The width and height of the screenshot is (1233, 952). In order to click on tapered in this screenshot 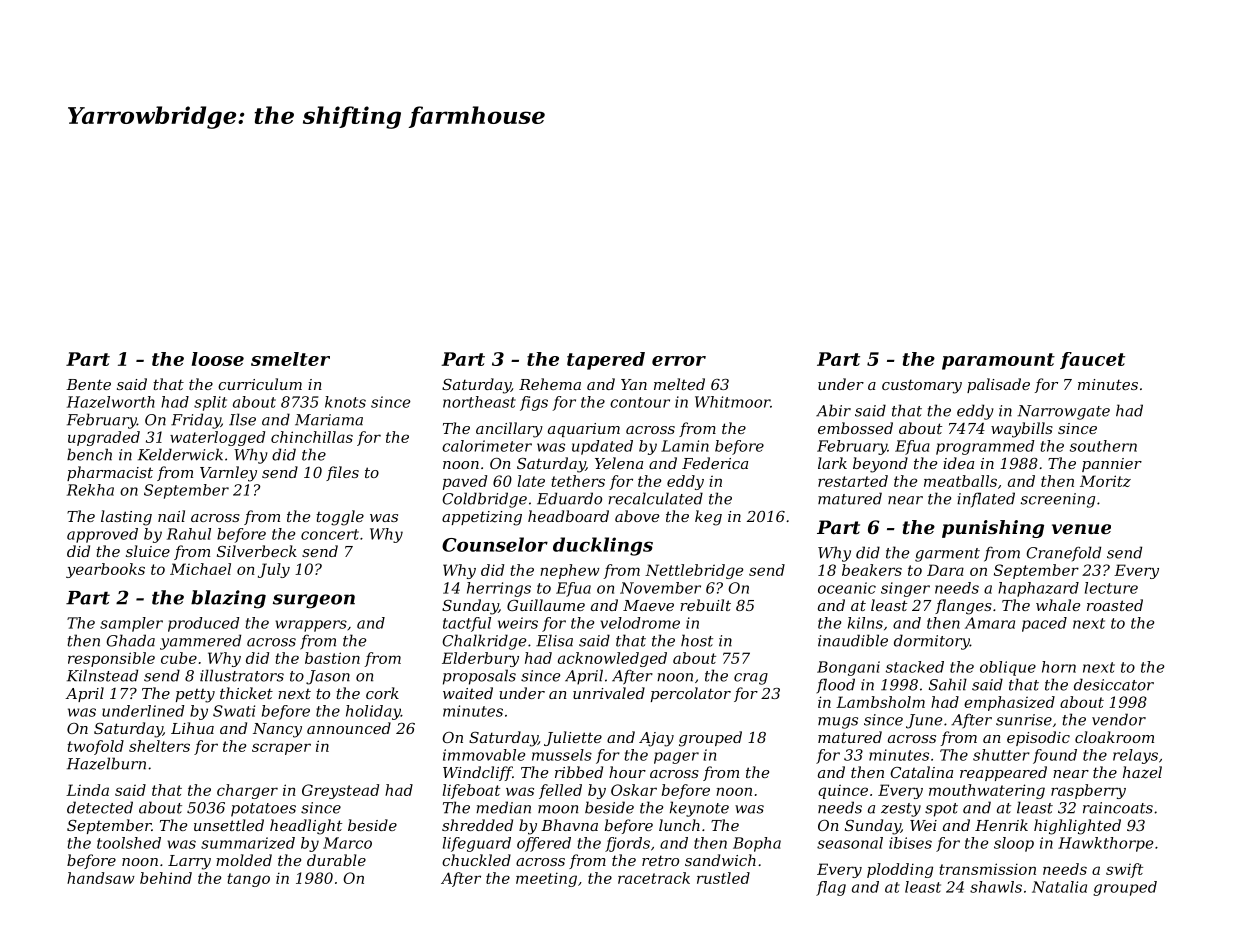, I will do `click(606, 361)`.
